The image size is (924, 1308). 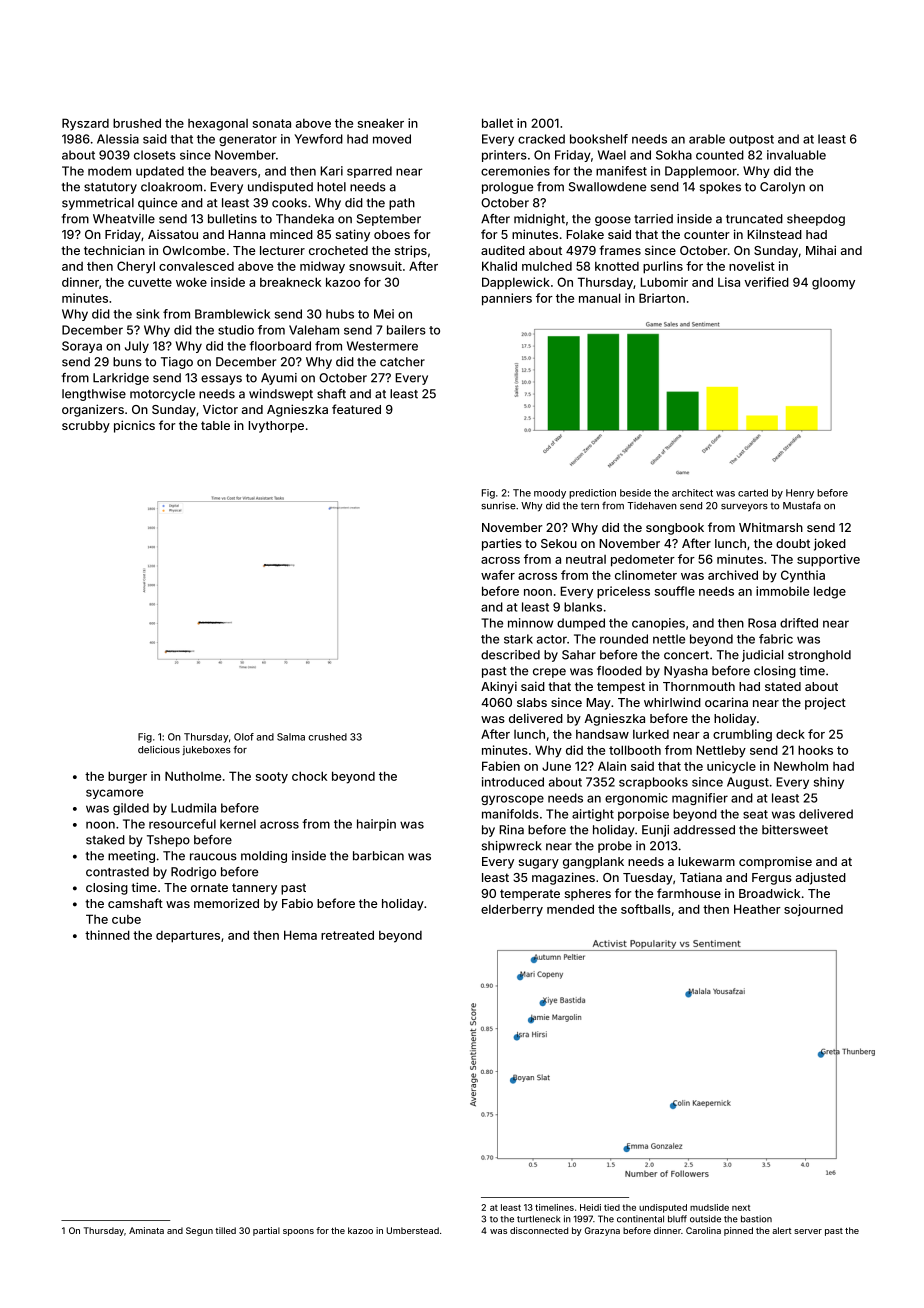 What do you see at coordinates (402, 362) in the screenshot?
I see `catcher` at bounding box center [402, 362].
